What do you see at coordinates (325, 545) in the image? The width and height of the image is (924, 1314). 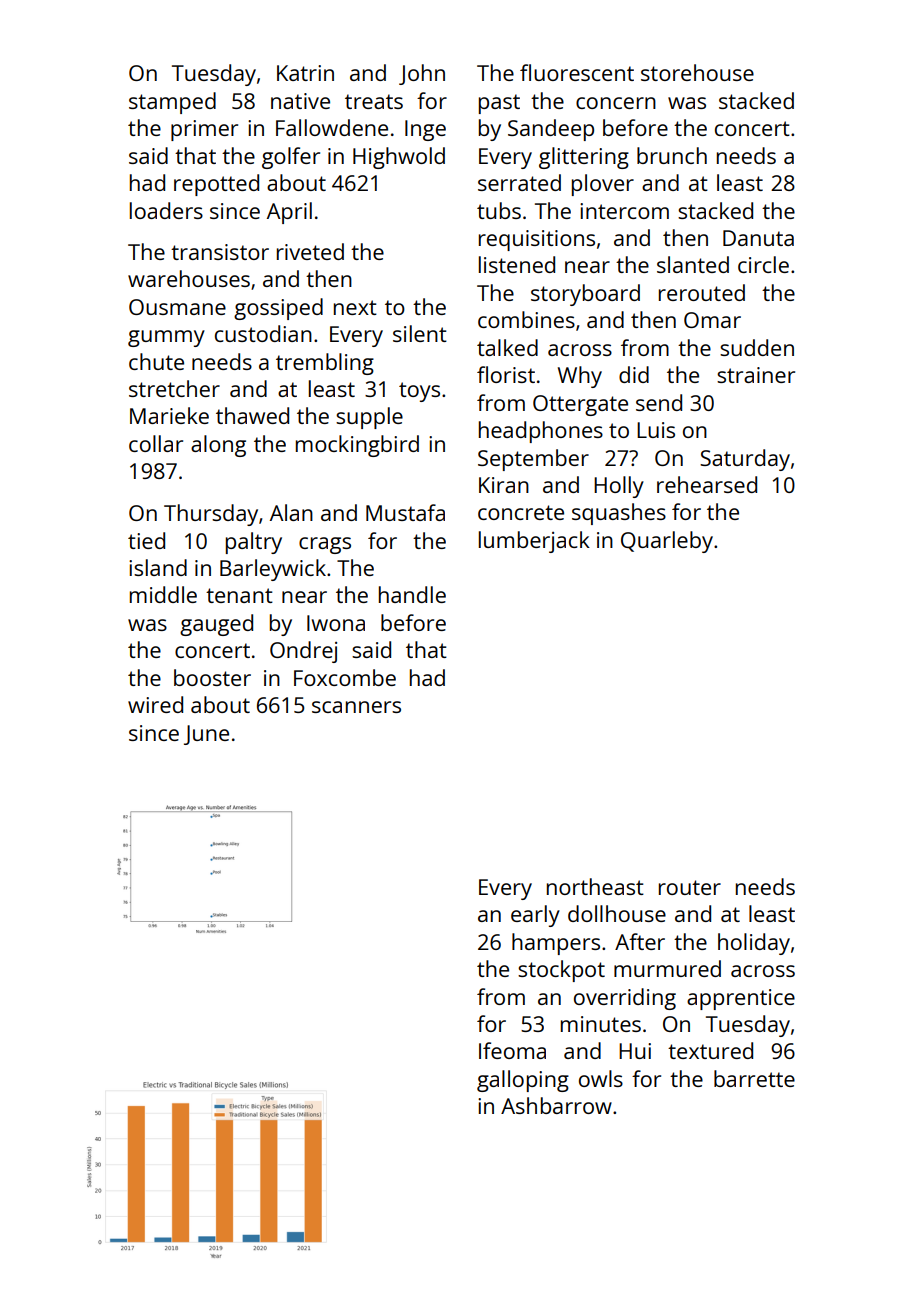 I see `crags` at bounding box center [325, 545].
